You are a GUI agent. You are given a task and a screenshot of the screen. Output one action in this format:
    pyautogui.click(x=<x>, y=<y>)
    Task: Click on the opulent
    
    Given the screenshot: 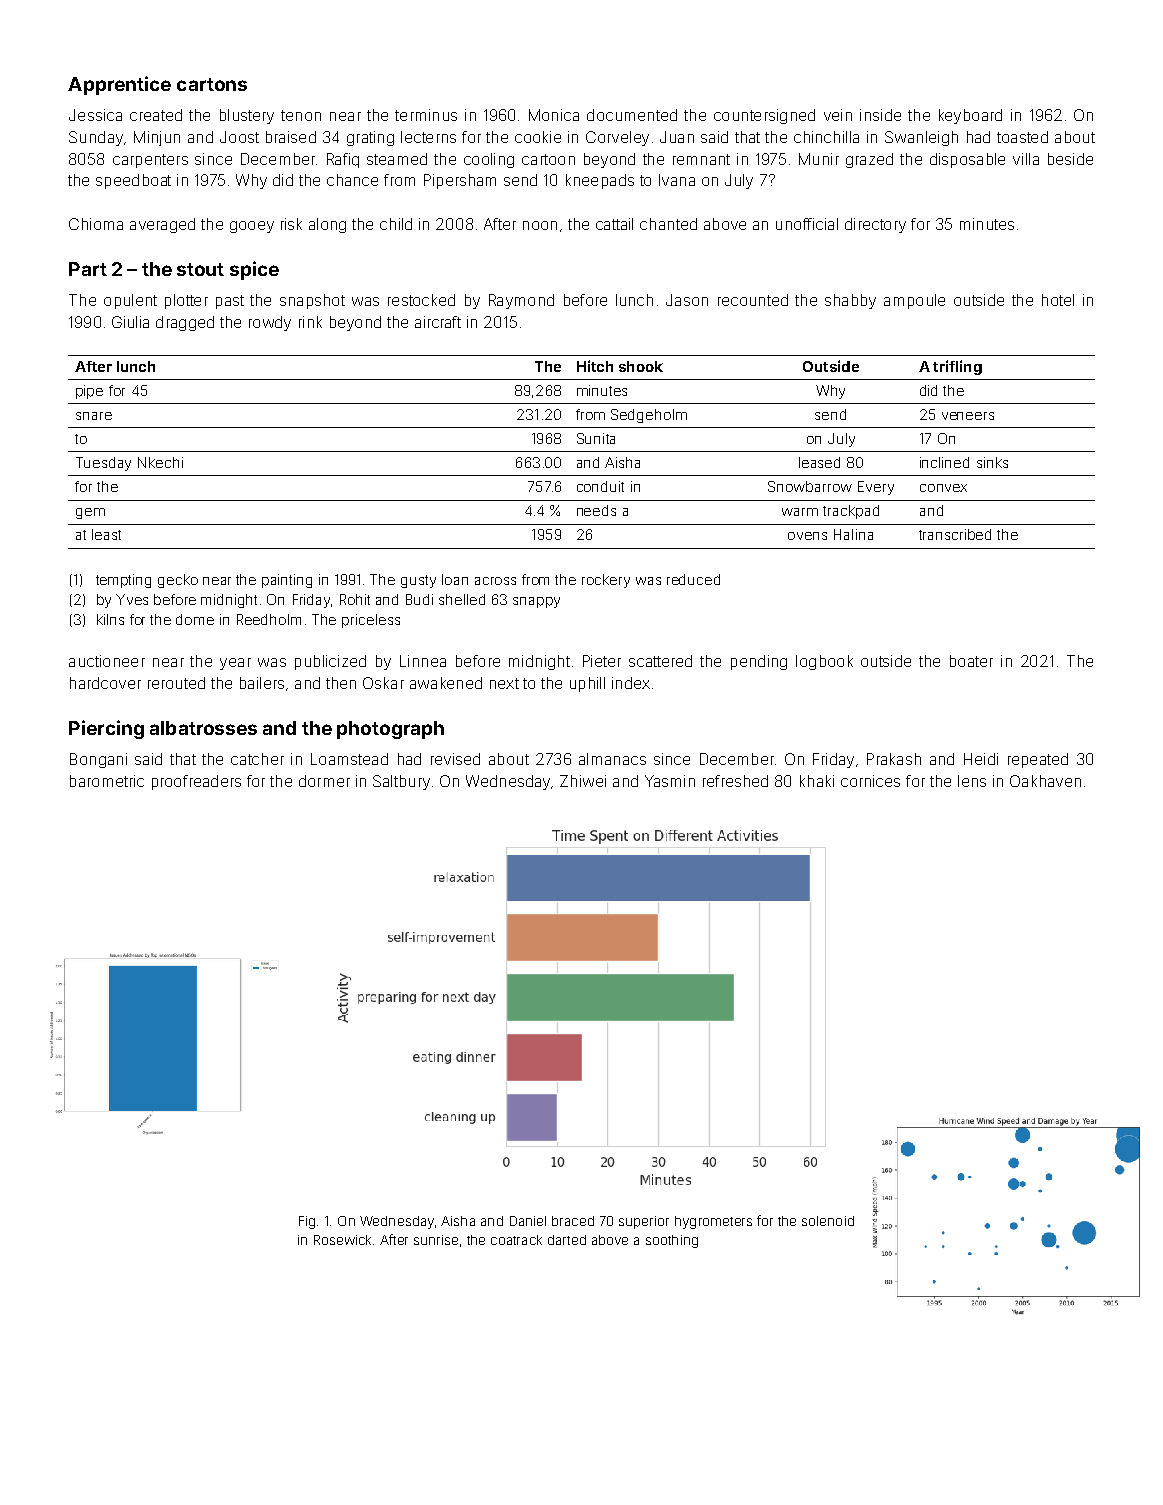 What is the action you would take?
    pyautogui.click(x=130, y=301)
